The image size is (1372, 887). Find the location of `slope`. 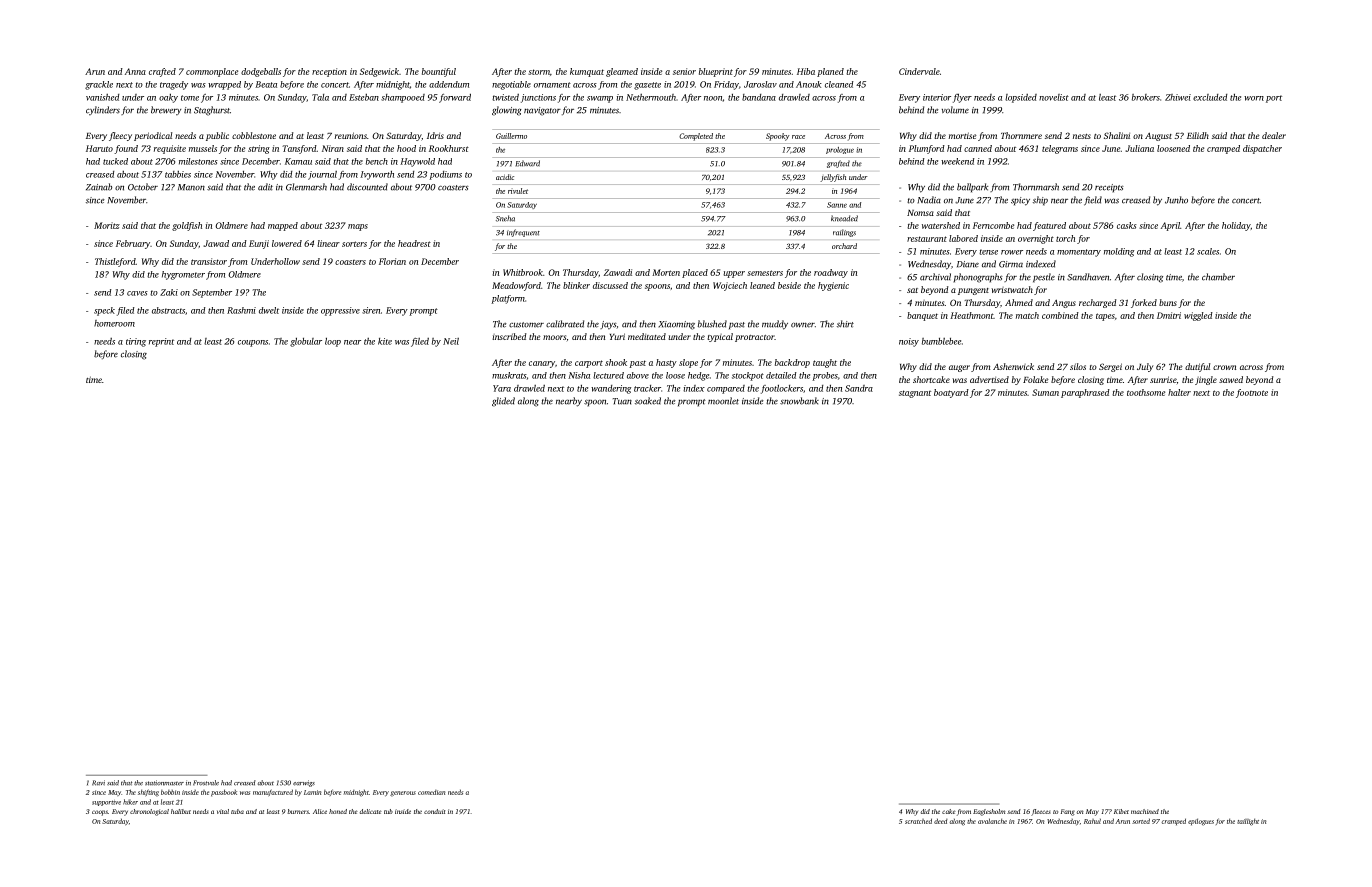

slope is located at coordinates (688, 363).
